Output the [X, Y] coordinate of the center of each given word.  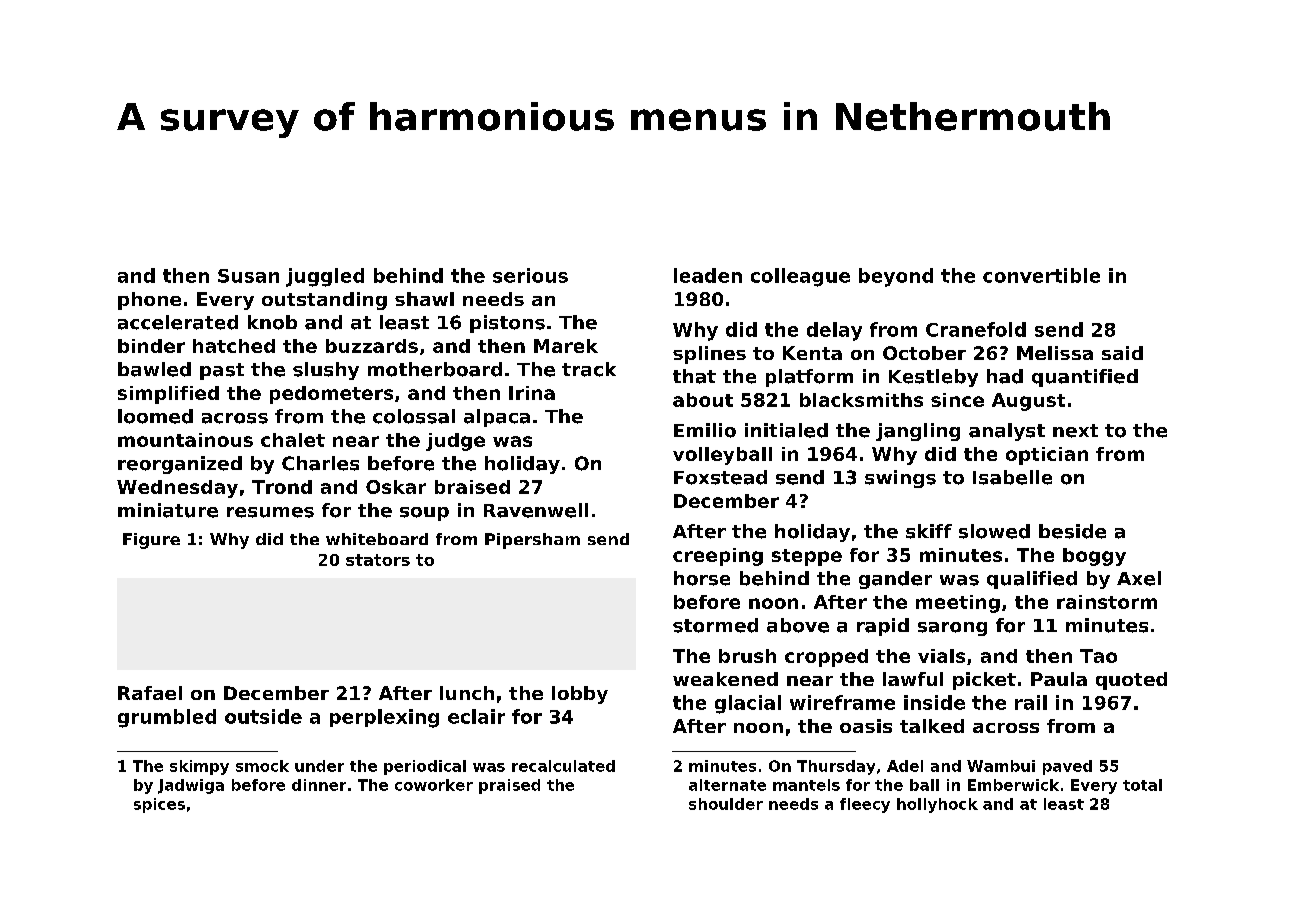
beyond [896, 277]
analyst [1007, 432]
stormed [715, 625]
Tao [1098, 656]
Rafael [150, 693]
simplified [168, 395]
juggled [325, 277]
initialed [786, 430]
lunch [467, 693]
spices [159, 805]
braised [472, 487]
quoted [1131, 681]
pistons [507, 324]
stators [378, 560]
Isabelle [1012, 477]
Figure [151, 541]
